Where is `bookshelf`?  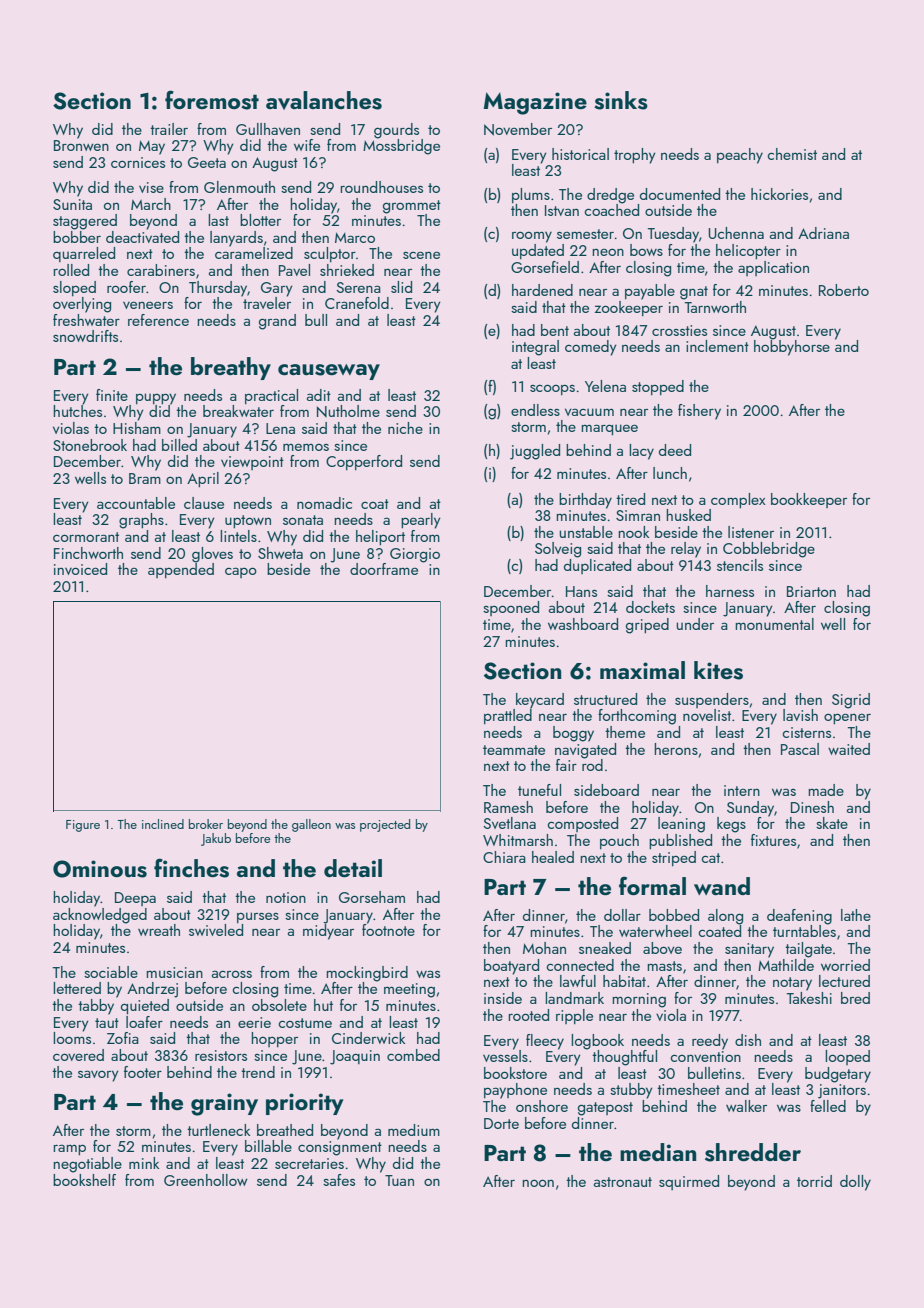
bookshelf is located at coordinates (84, 1180).
